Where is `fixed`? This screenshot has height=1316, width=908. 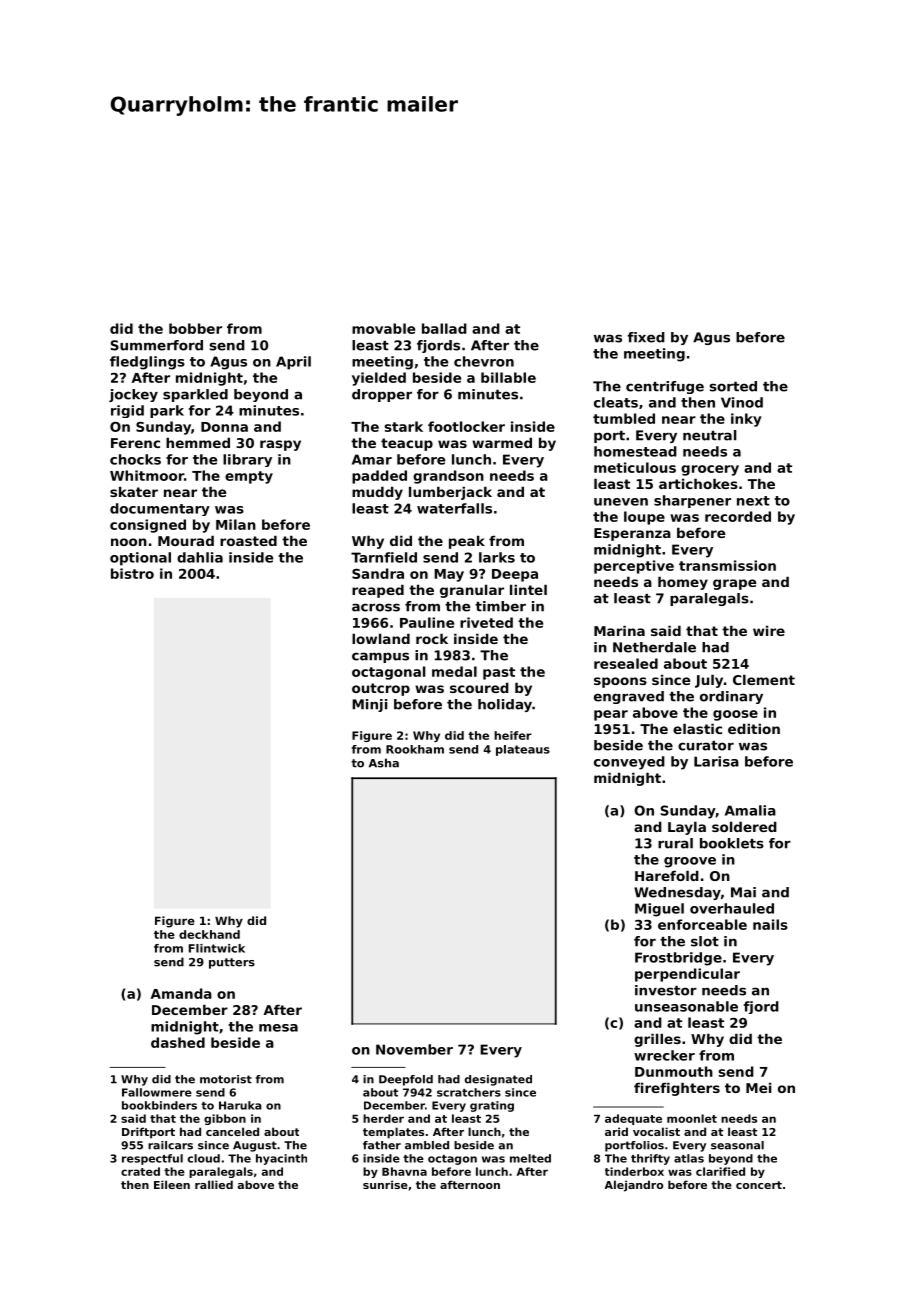
fixed is located at coordinates (646, 337).
